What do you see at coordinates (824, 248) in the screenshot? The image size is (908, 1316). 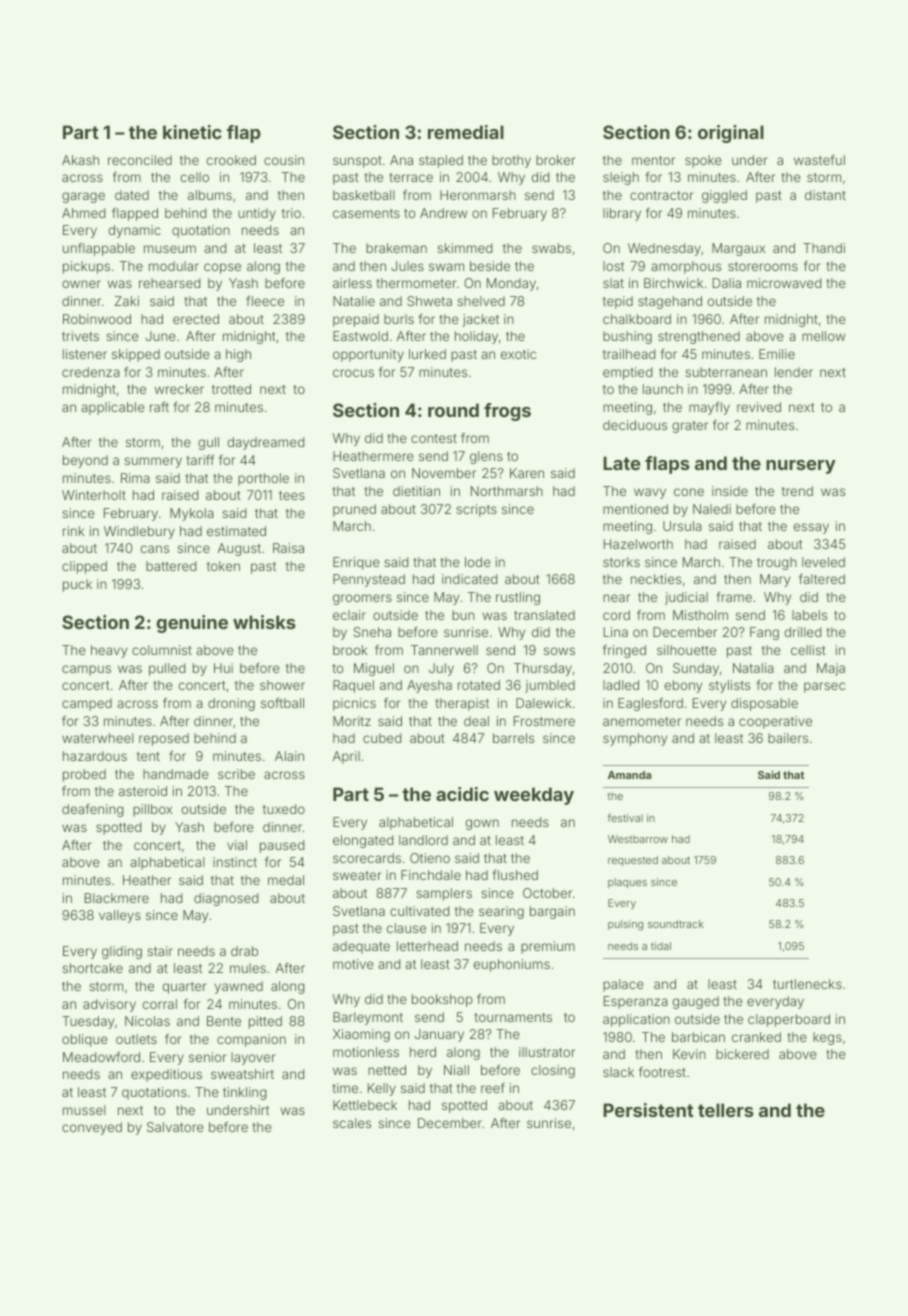 I see `Thandi` at bounding box center [824, 248].
